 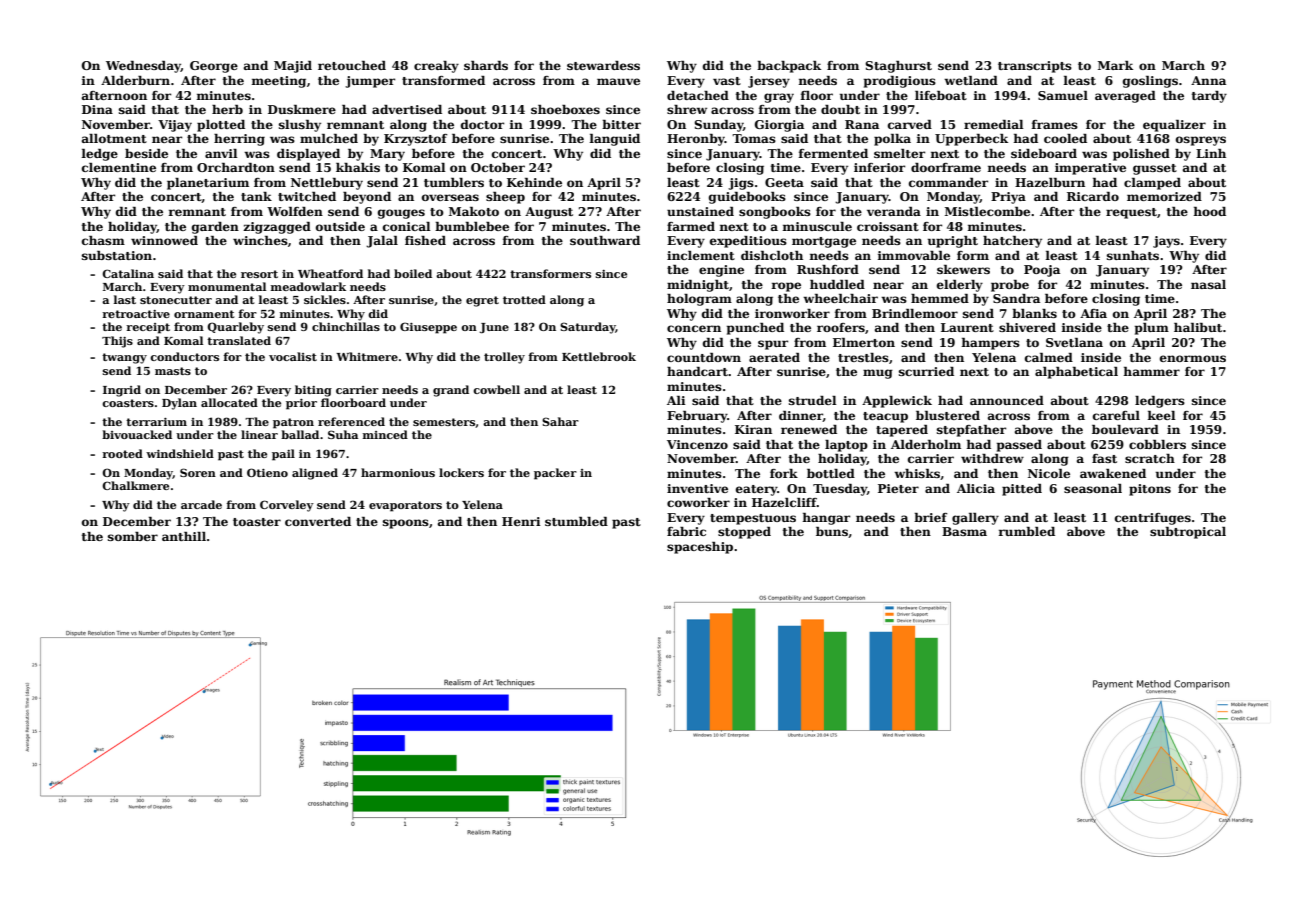 What do you see at coordinates (184, 536) in the screenshot?
I see `anthill` at bounding box center [184, 536].
